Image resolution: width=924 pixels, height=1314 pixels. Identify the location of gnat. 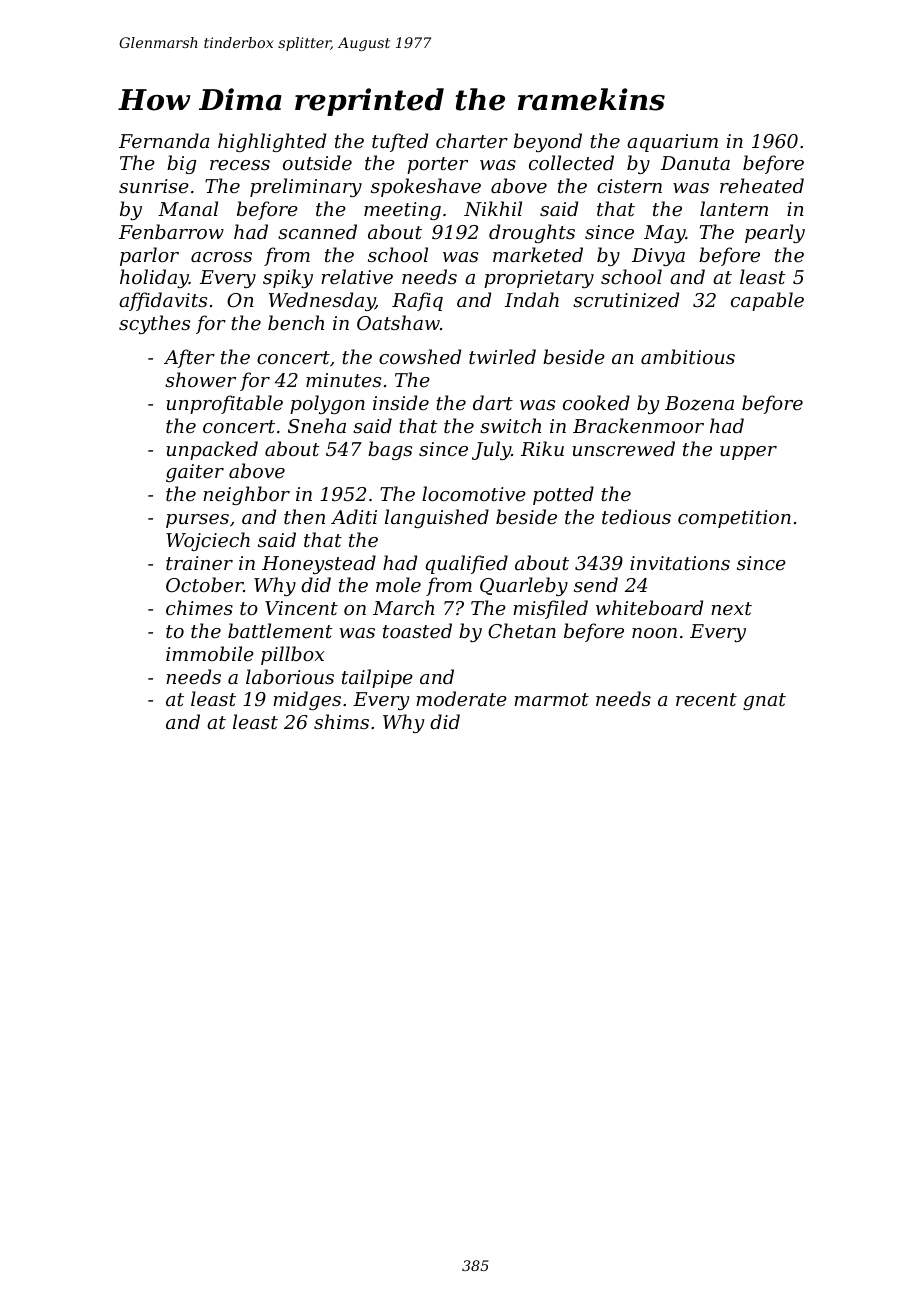
(764, 701).
